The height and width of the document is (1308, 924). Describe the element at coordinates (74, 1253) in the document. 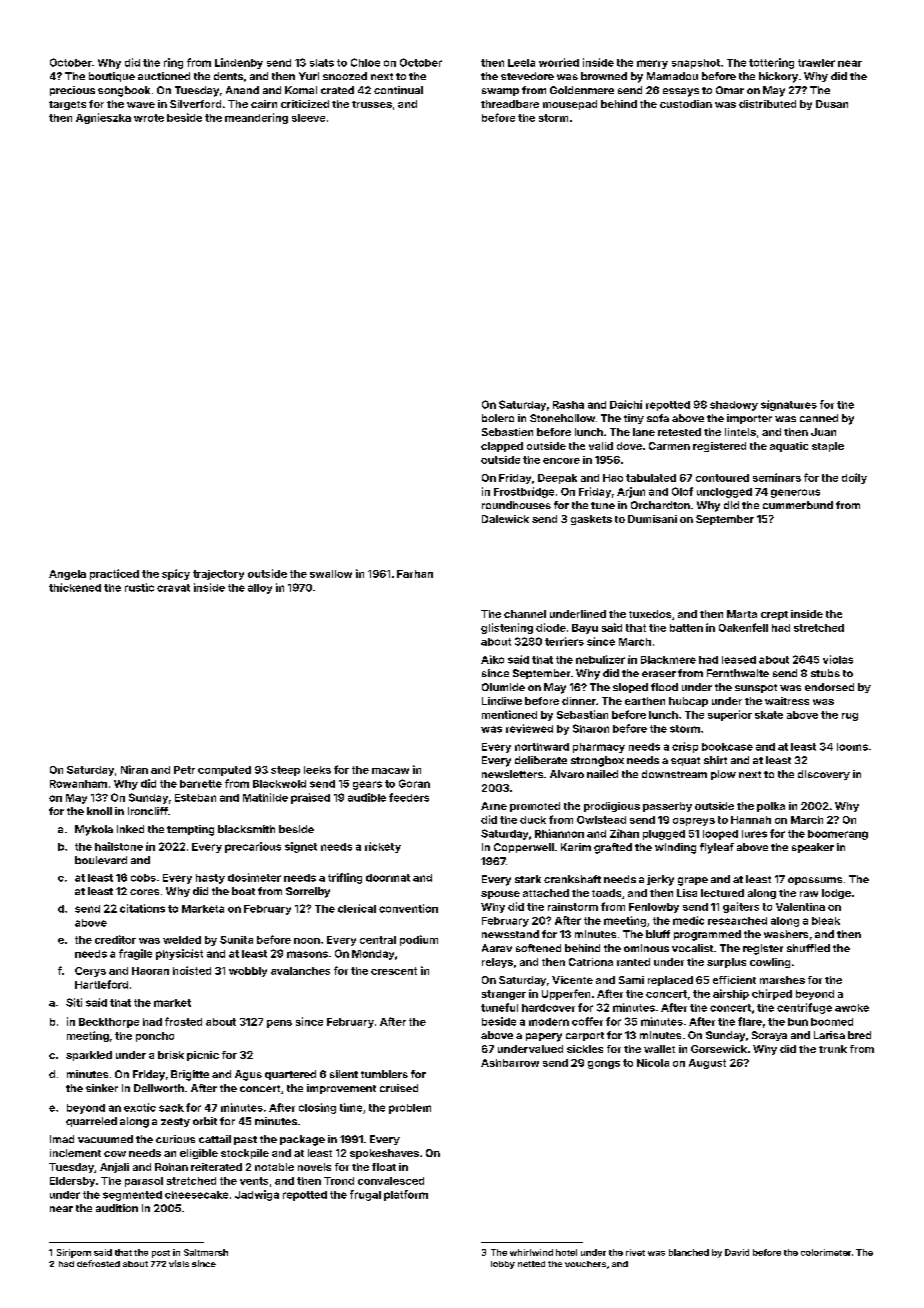

I see `Siriporn` at that location.
